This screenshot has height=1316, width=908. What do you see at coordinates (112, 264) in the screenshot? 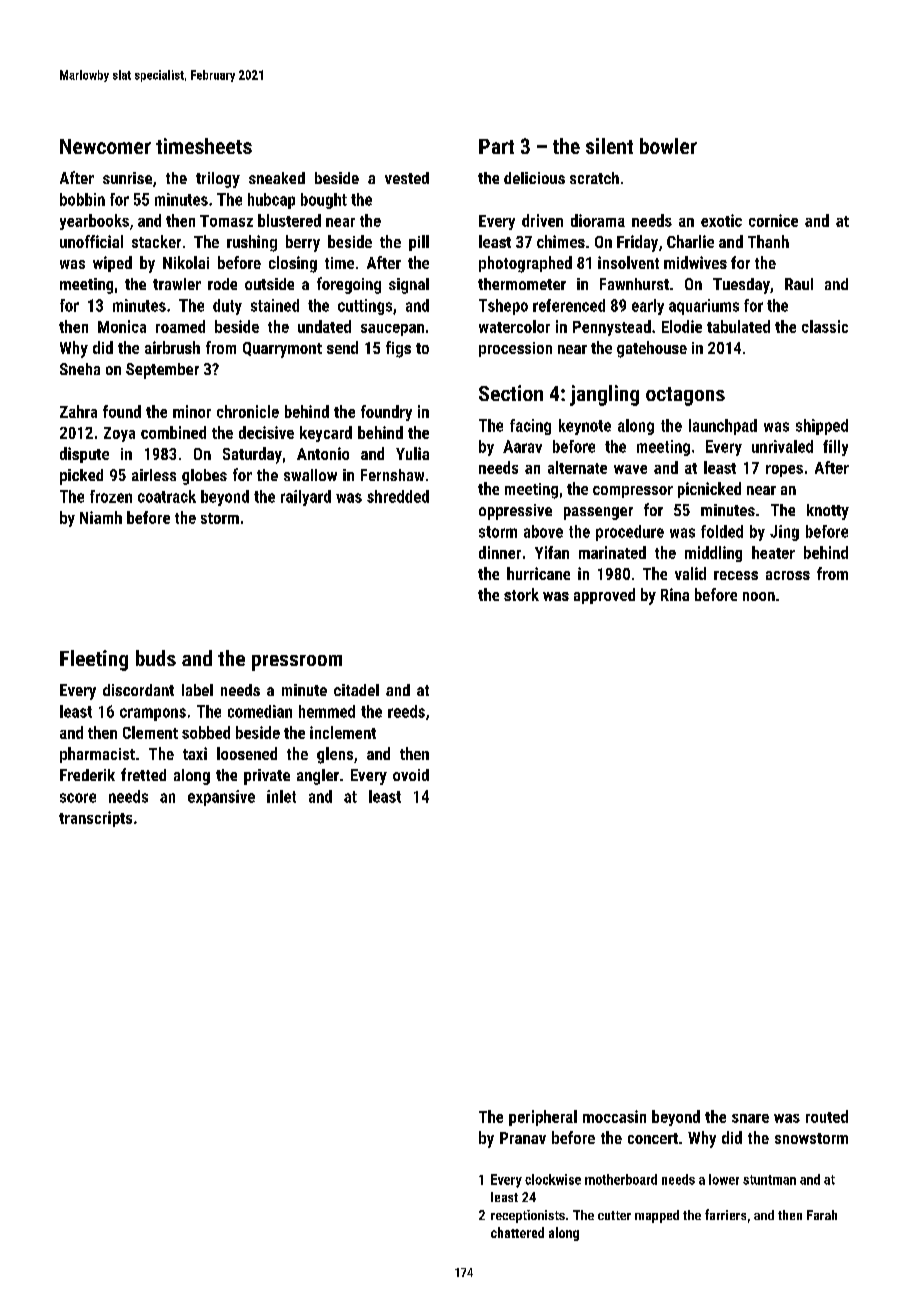
I see `wiped` at bounding box center [112, 264].
